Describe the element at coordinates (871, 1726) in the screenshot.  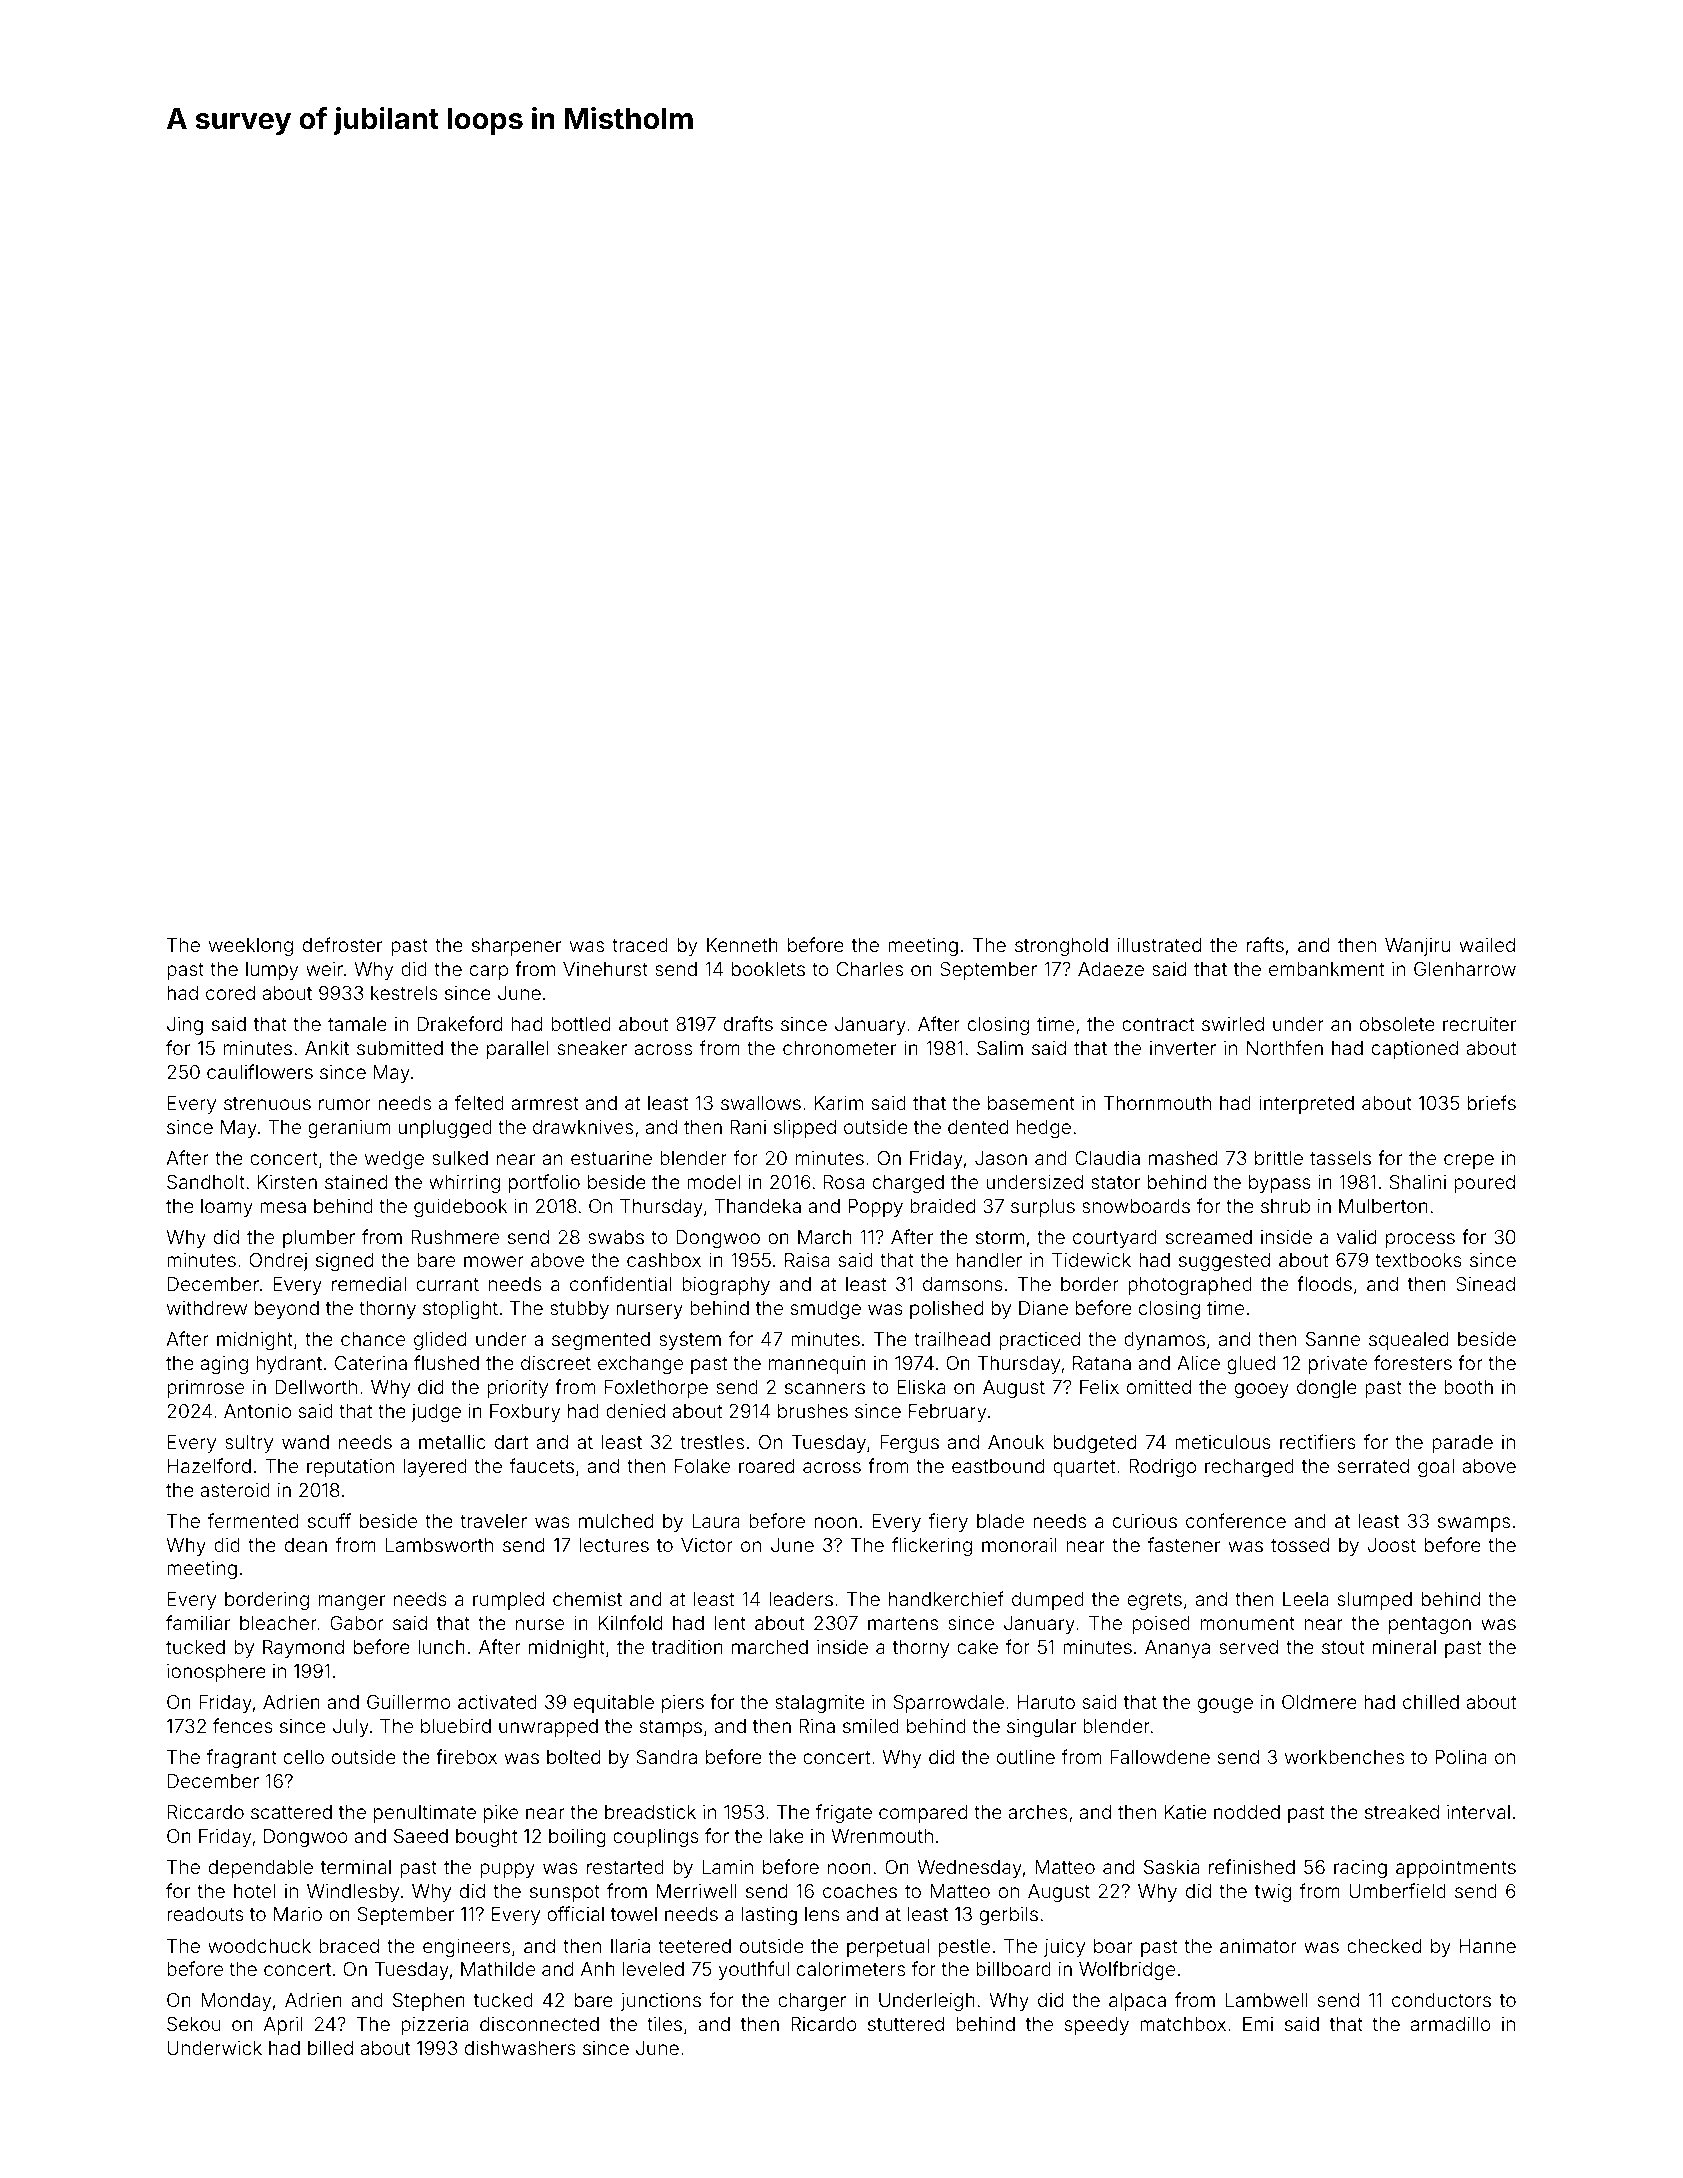
I see `smiled` at that location.
